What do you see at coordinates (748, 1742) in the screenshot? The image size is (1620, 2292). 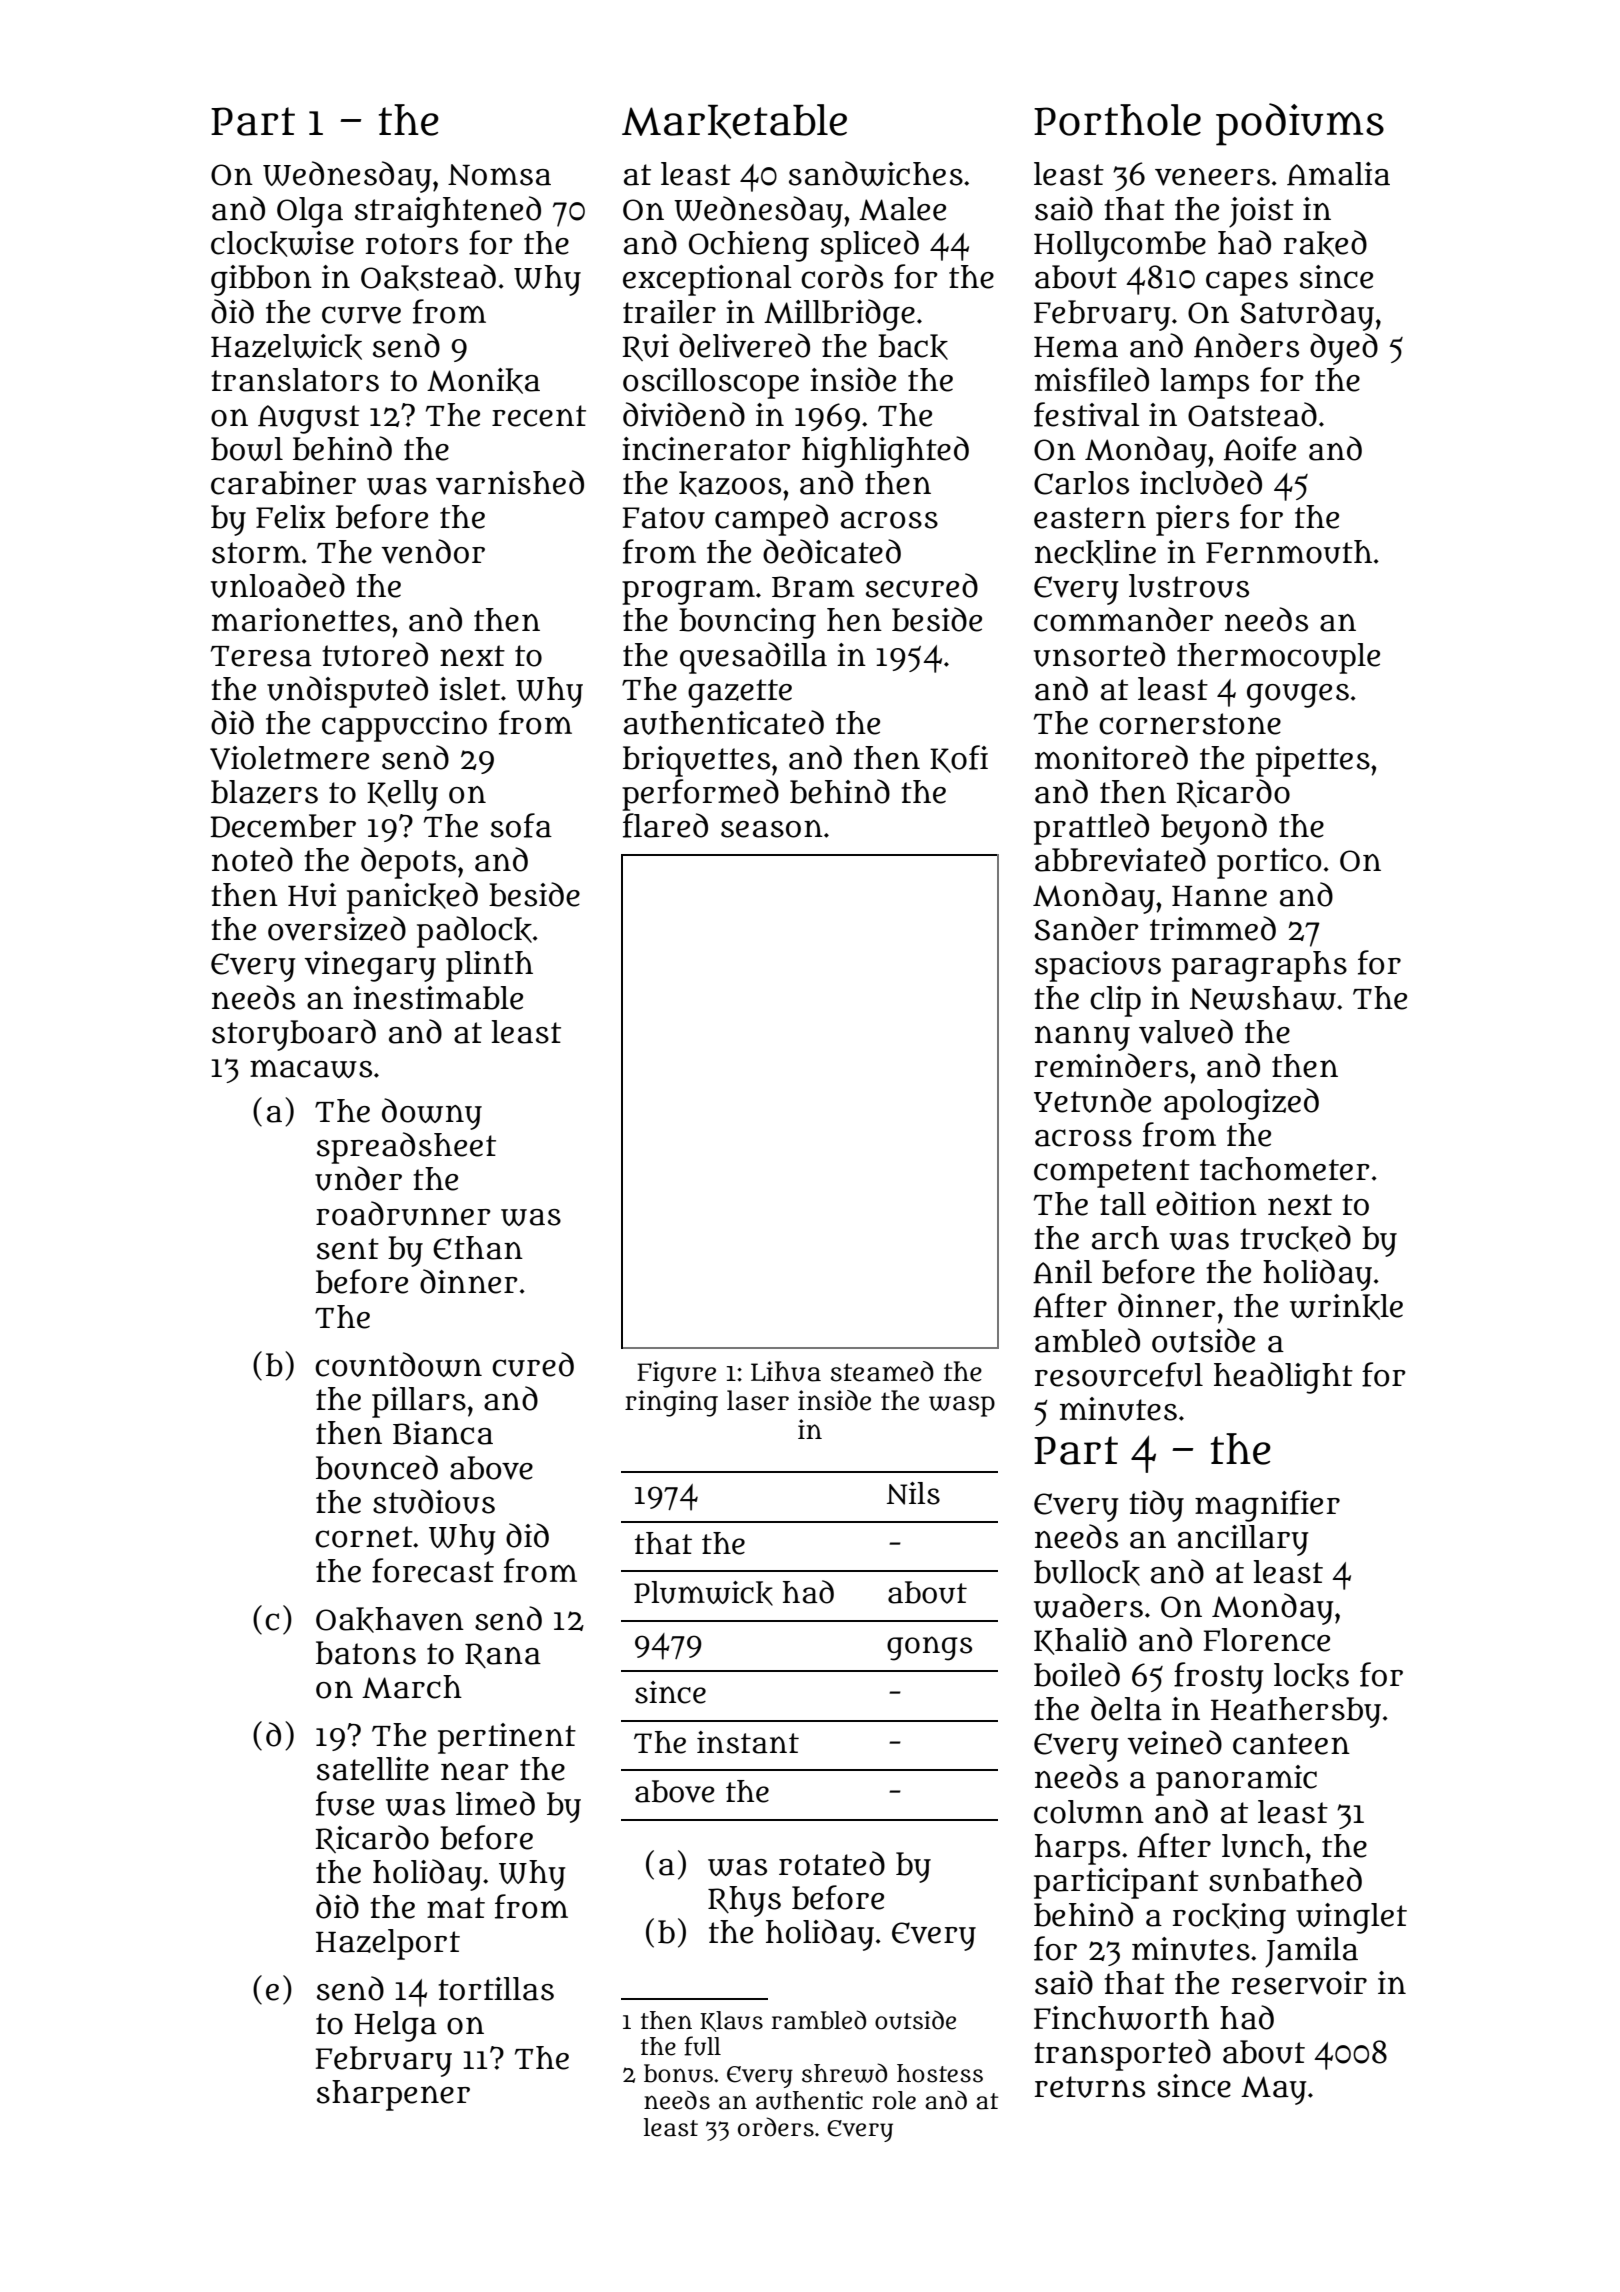 I see `instant` at bounding box center [748, 1742].
